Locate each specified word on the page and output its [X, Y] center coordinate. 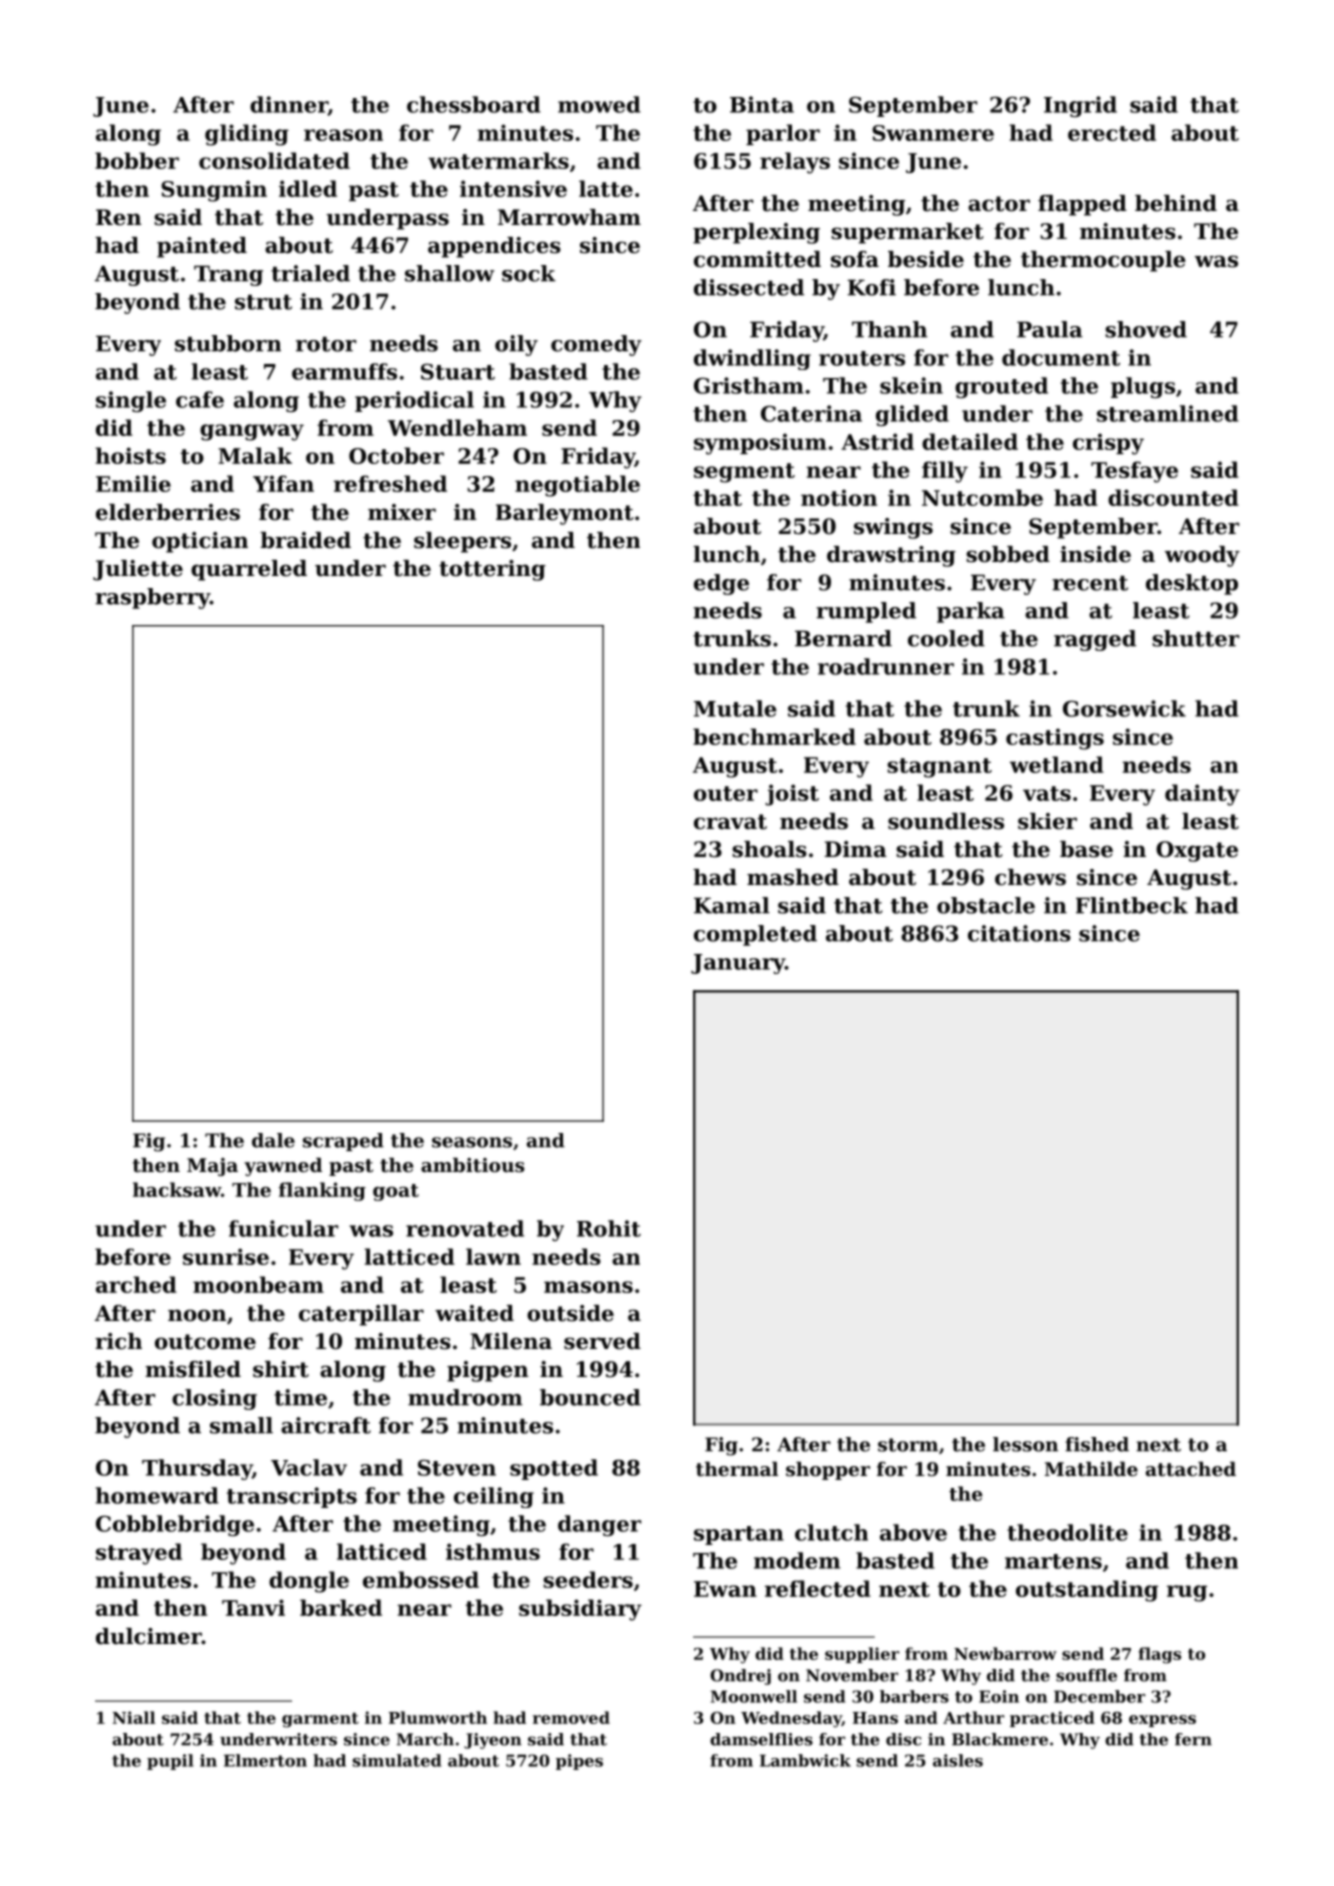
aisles [958, 1760]
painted [202, 247]
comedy [596, 345]
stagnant [939, 768]
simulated [396, 1760]
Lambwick [805, 1760]
